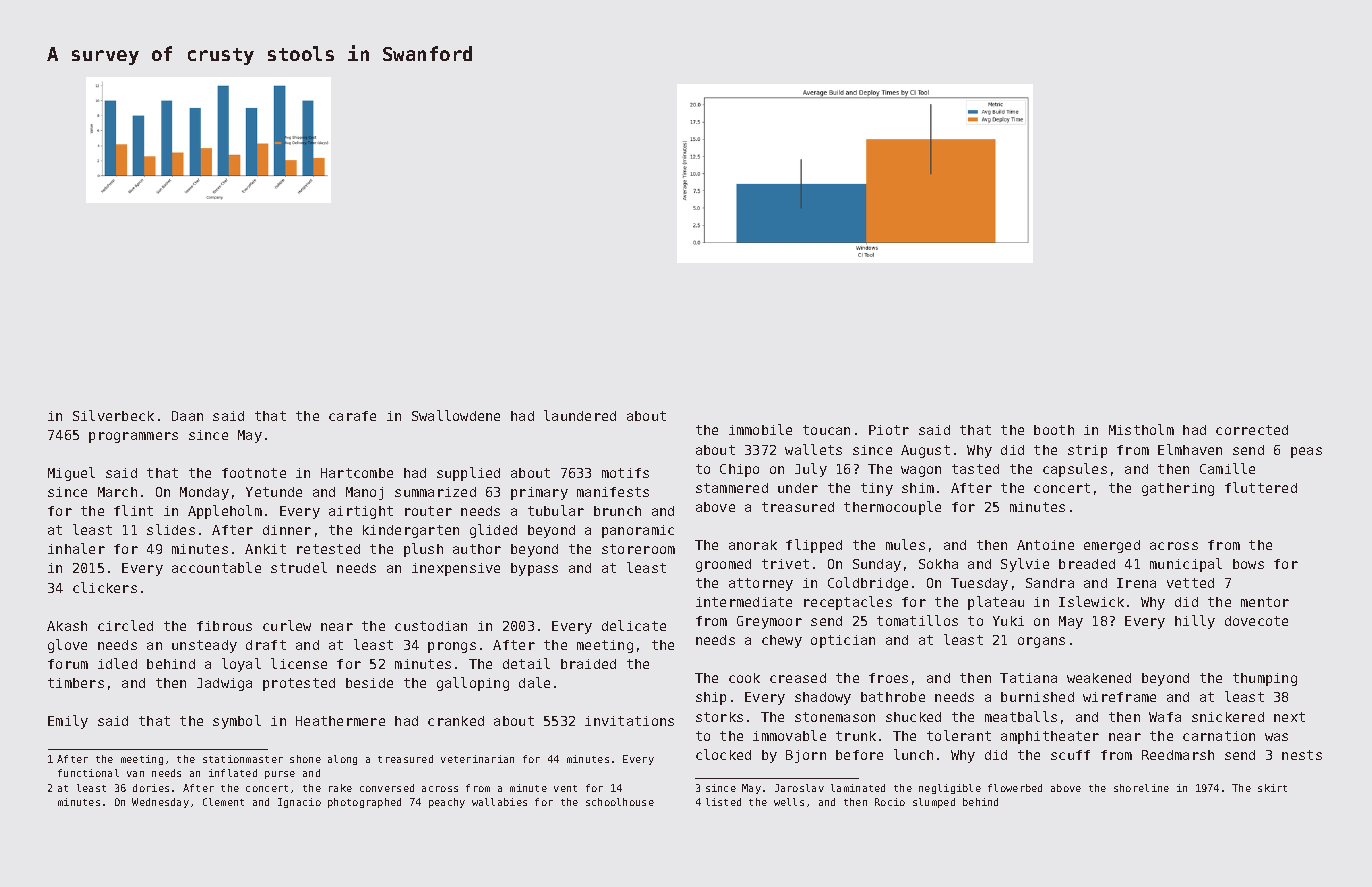 The width and height of the screenshot is (1372, 887). What do you see at coordinates (299, 803) in the screenshot?
I see `Ignacio` at bounding box center [299, 803].
